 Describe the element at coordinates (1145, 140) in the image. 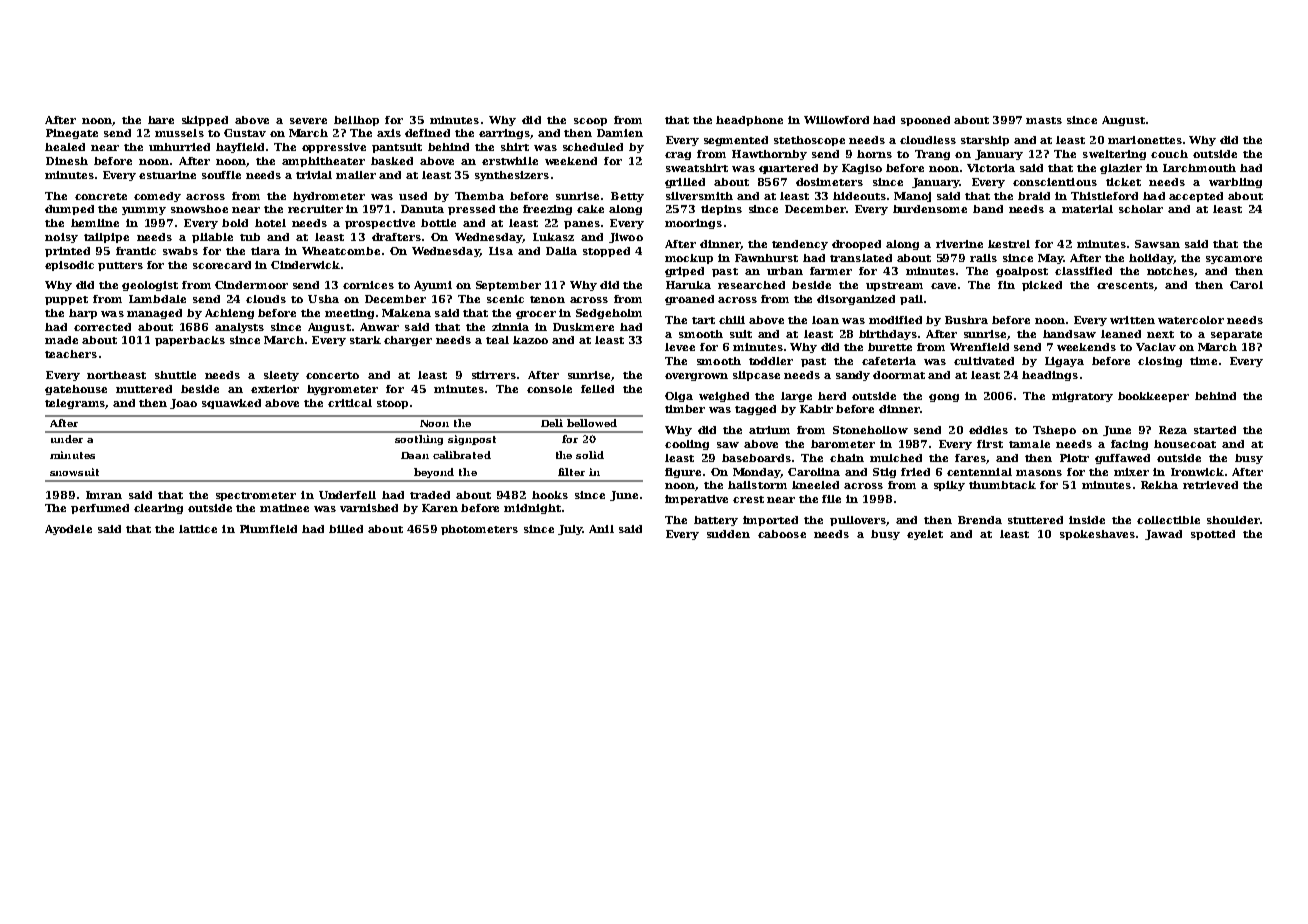

I see `marionettes` at that location.
